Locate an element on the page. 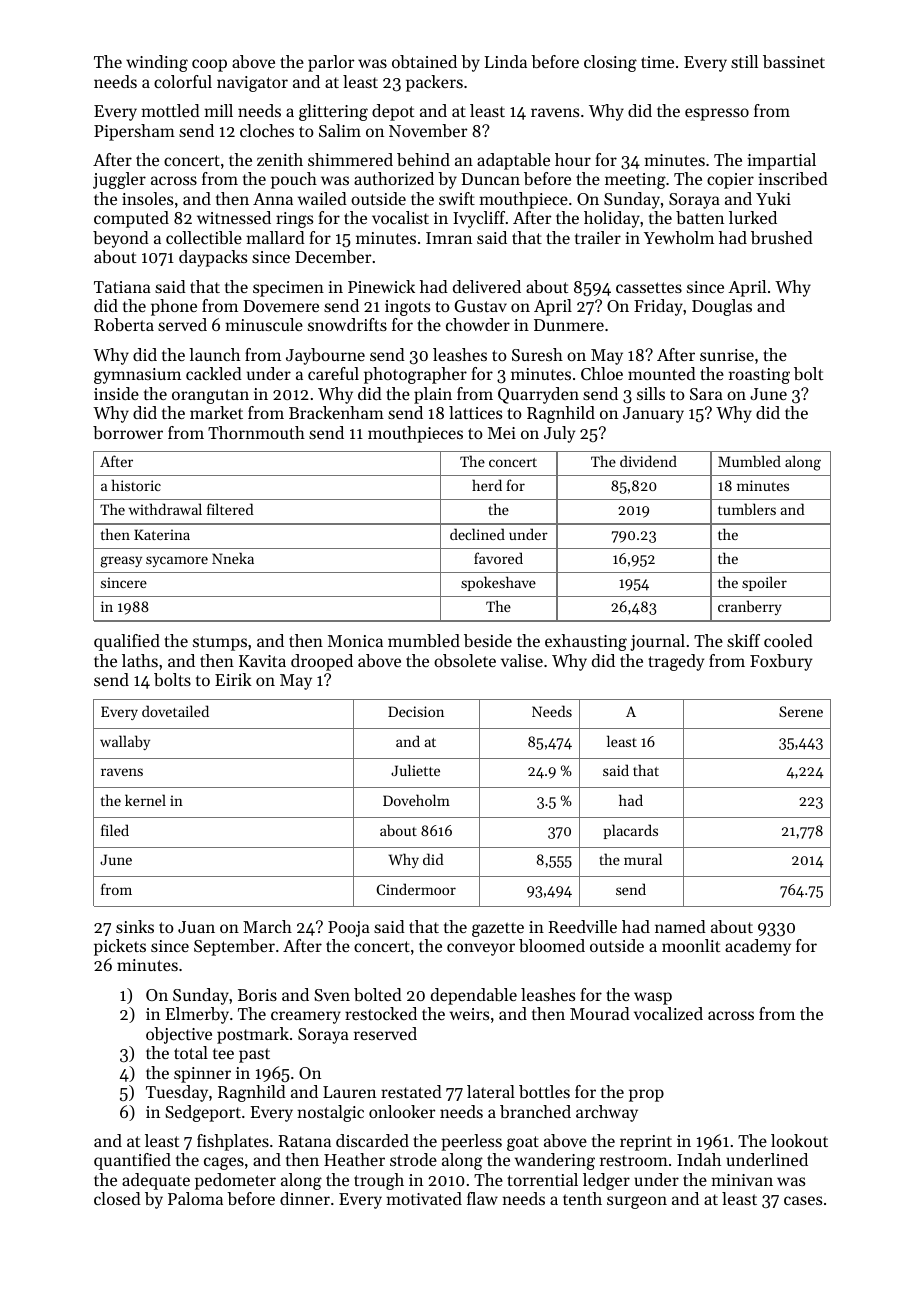 This document has height=1308, width=924. dinner is located at coordinates (305, 1198).
